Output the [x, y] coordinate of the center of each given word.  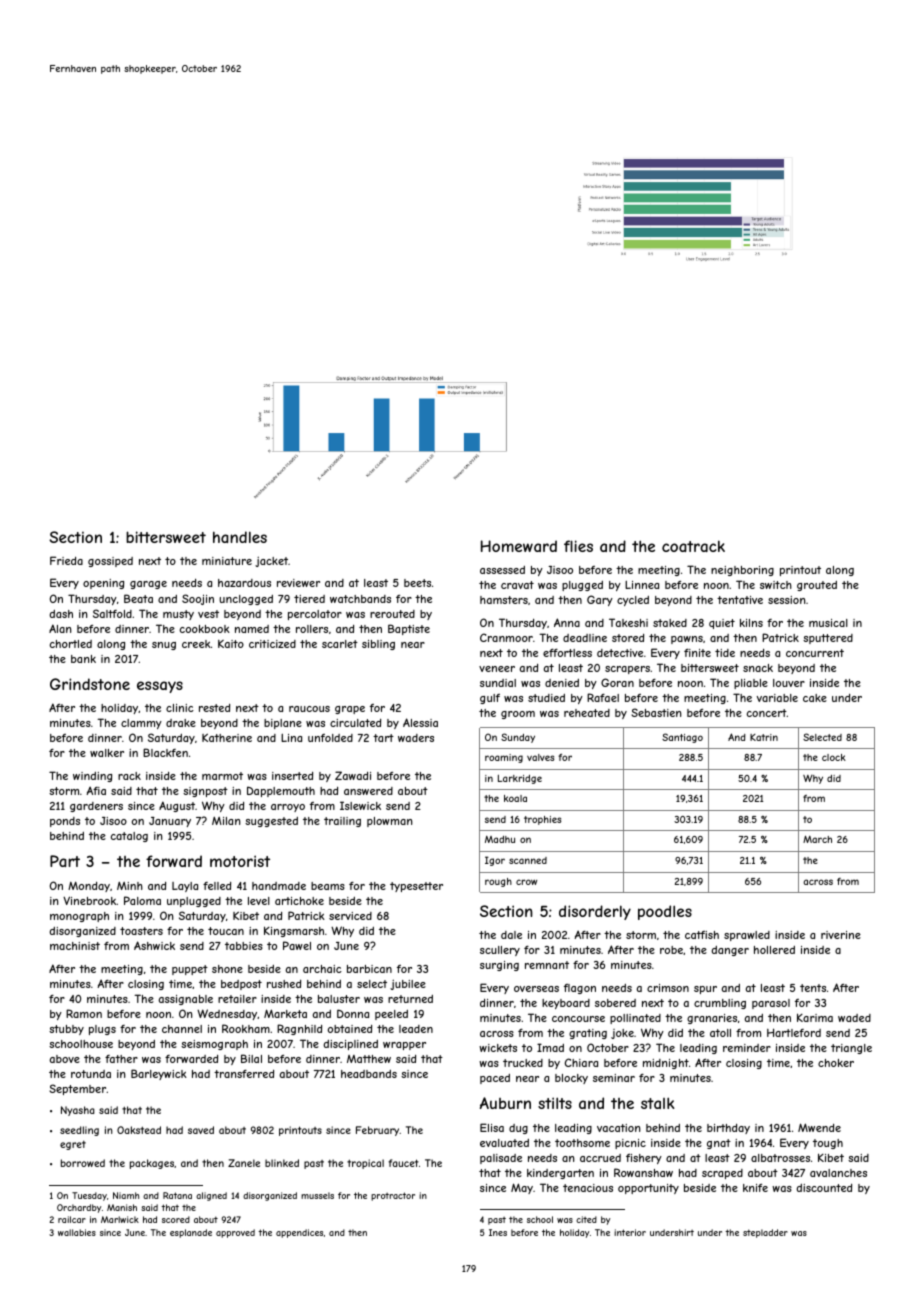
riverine [841, 935]
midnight [666, 1064]
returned [410, 999]
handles [240, 537]
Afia [96, 790]
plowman [389, 822]
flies [578, 546]
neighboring [742, 571]
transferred [244, 1074]
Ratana [177, 1195]
